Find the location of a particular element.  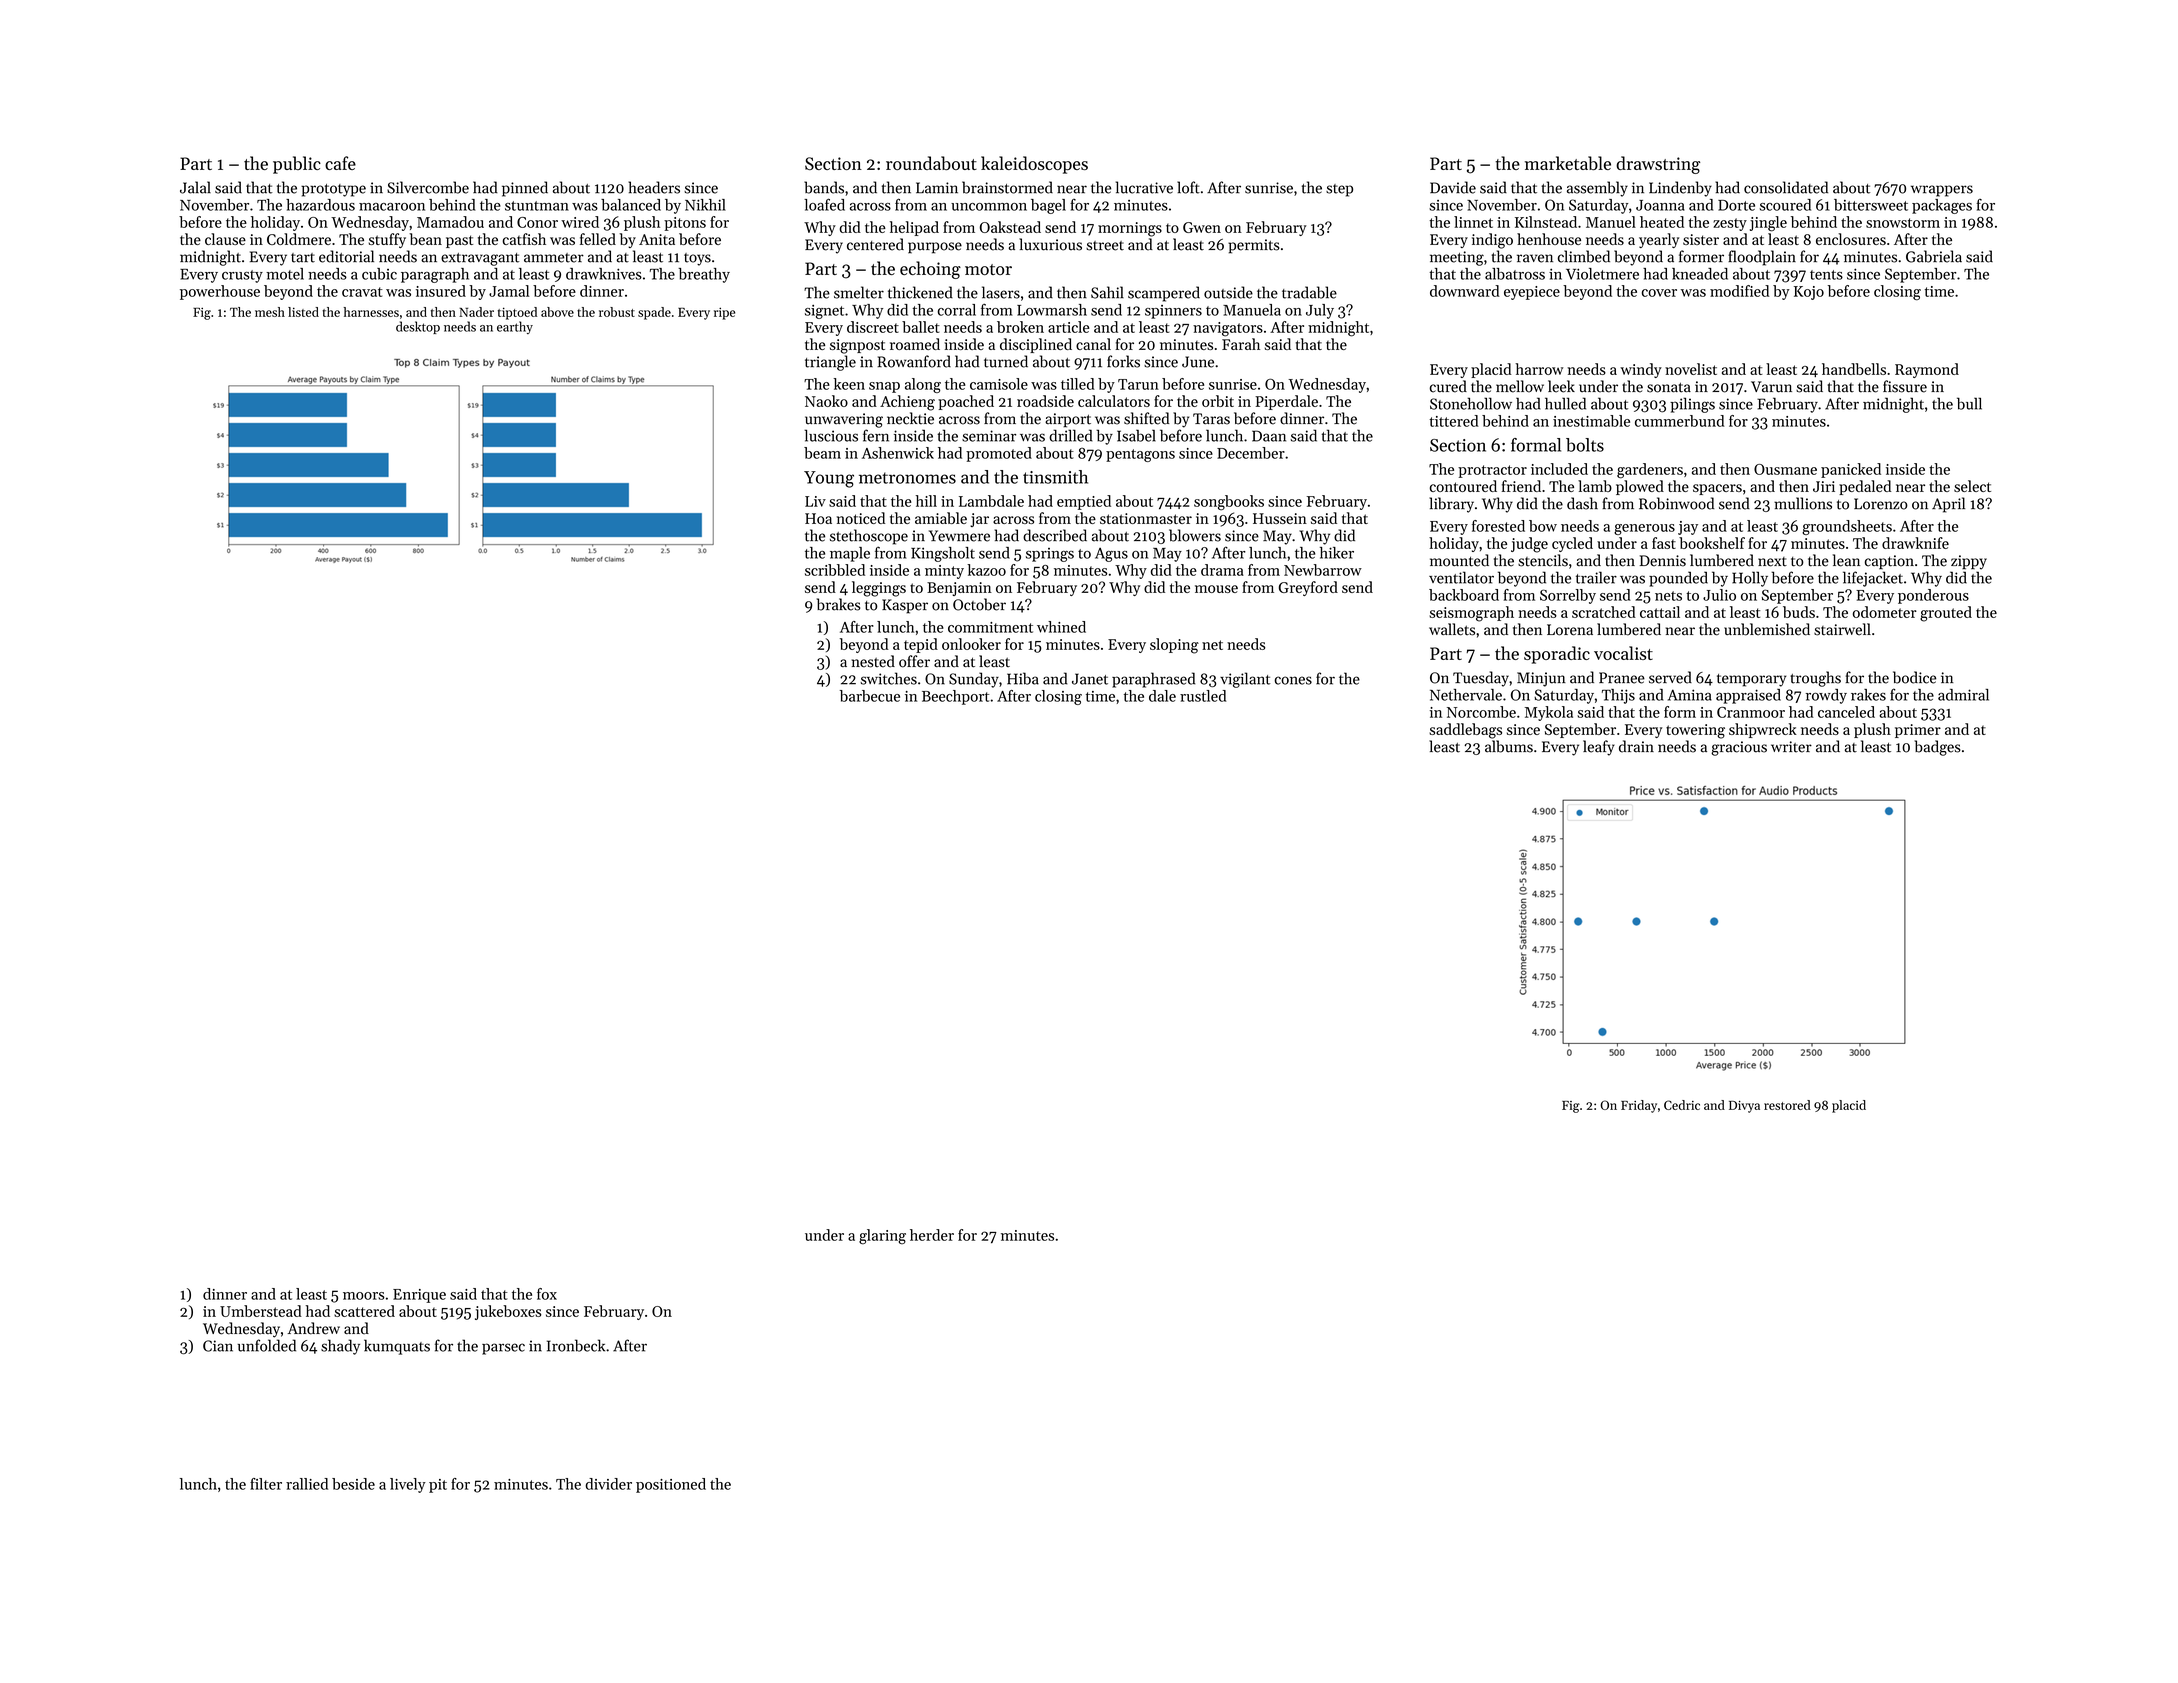

cafe is located at coordinates (340, 163).
